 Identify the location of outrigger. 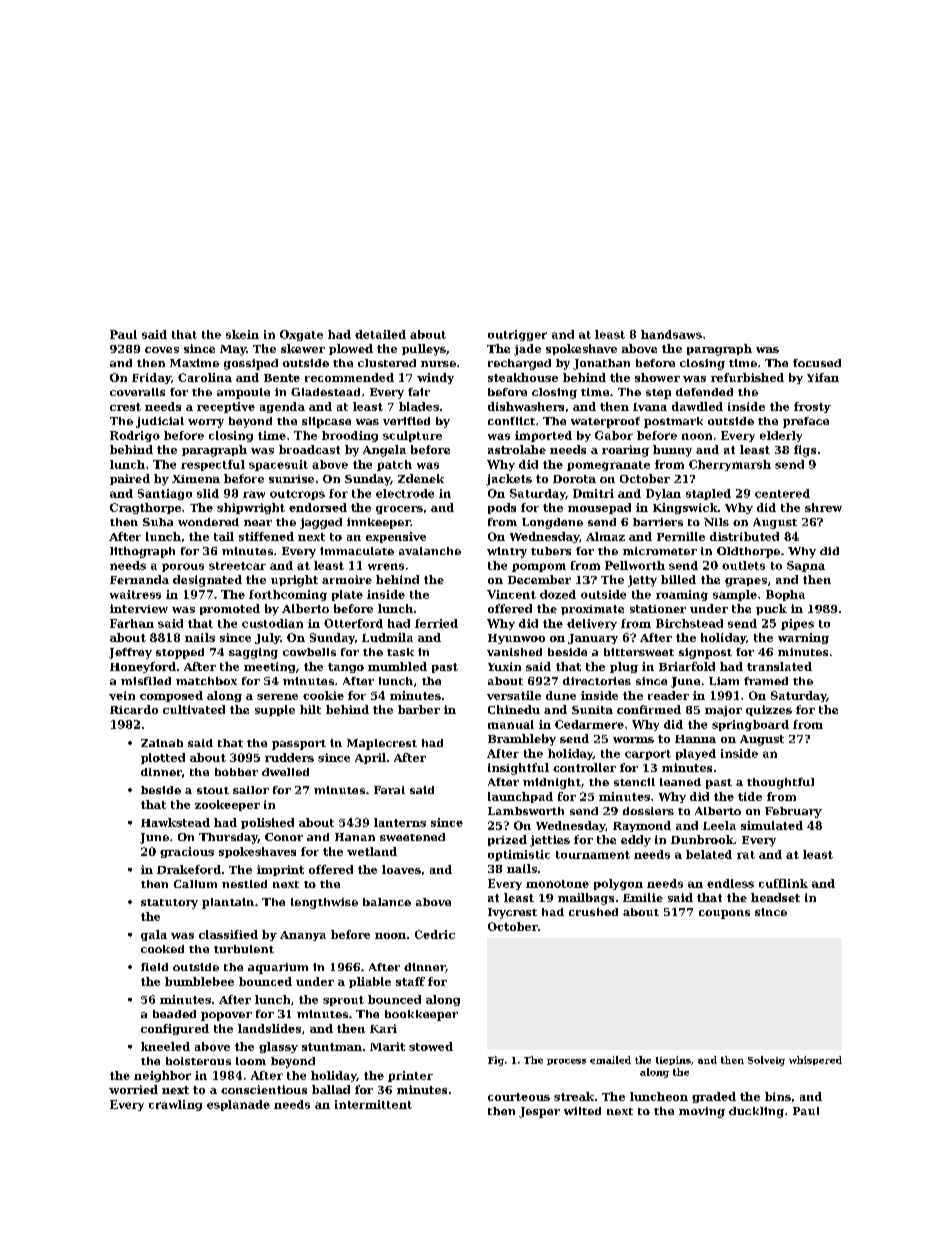
(517, 335).
